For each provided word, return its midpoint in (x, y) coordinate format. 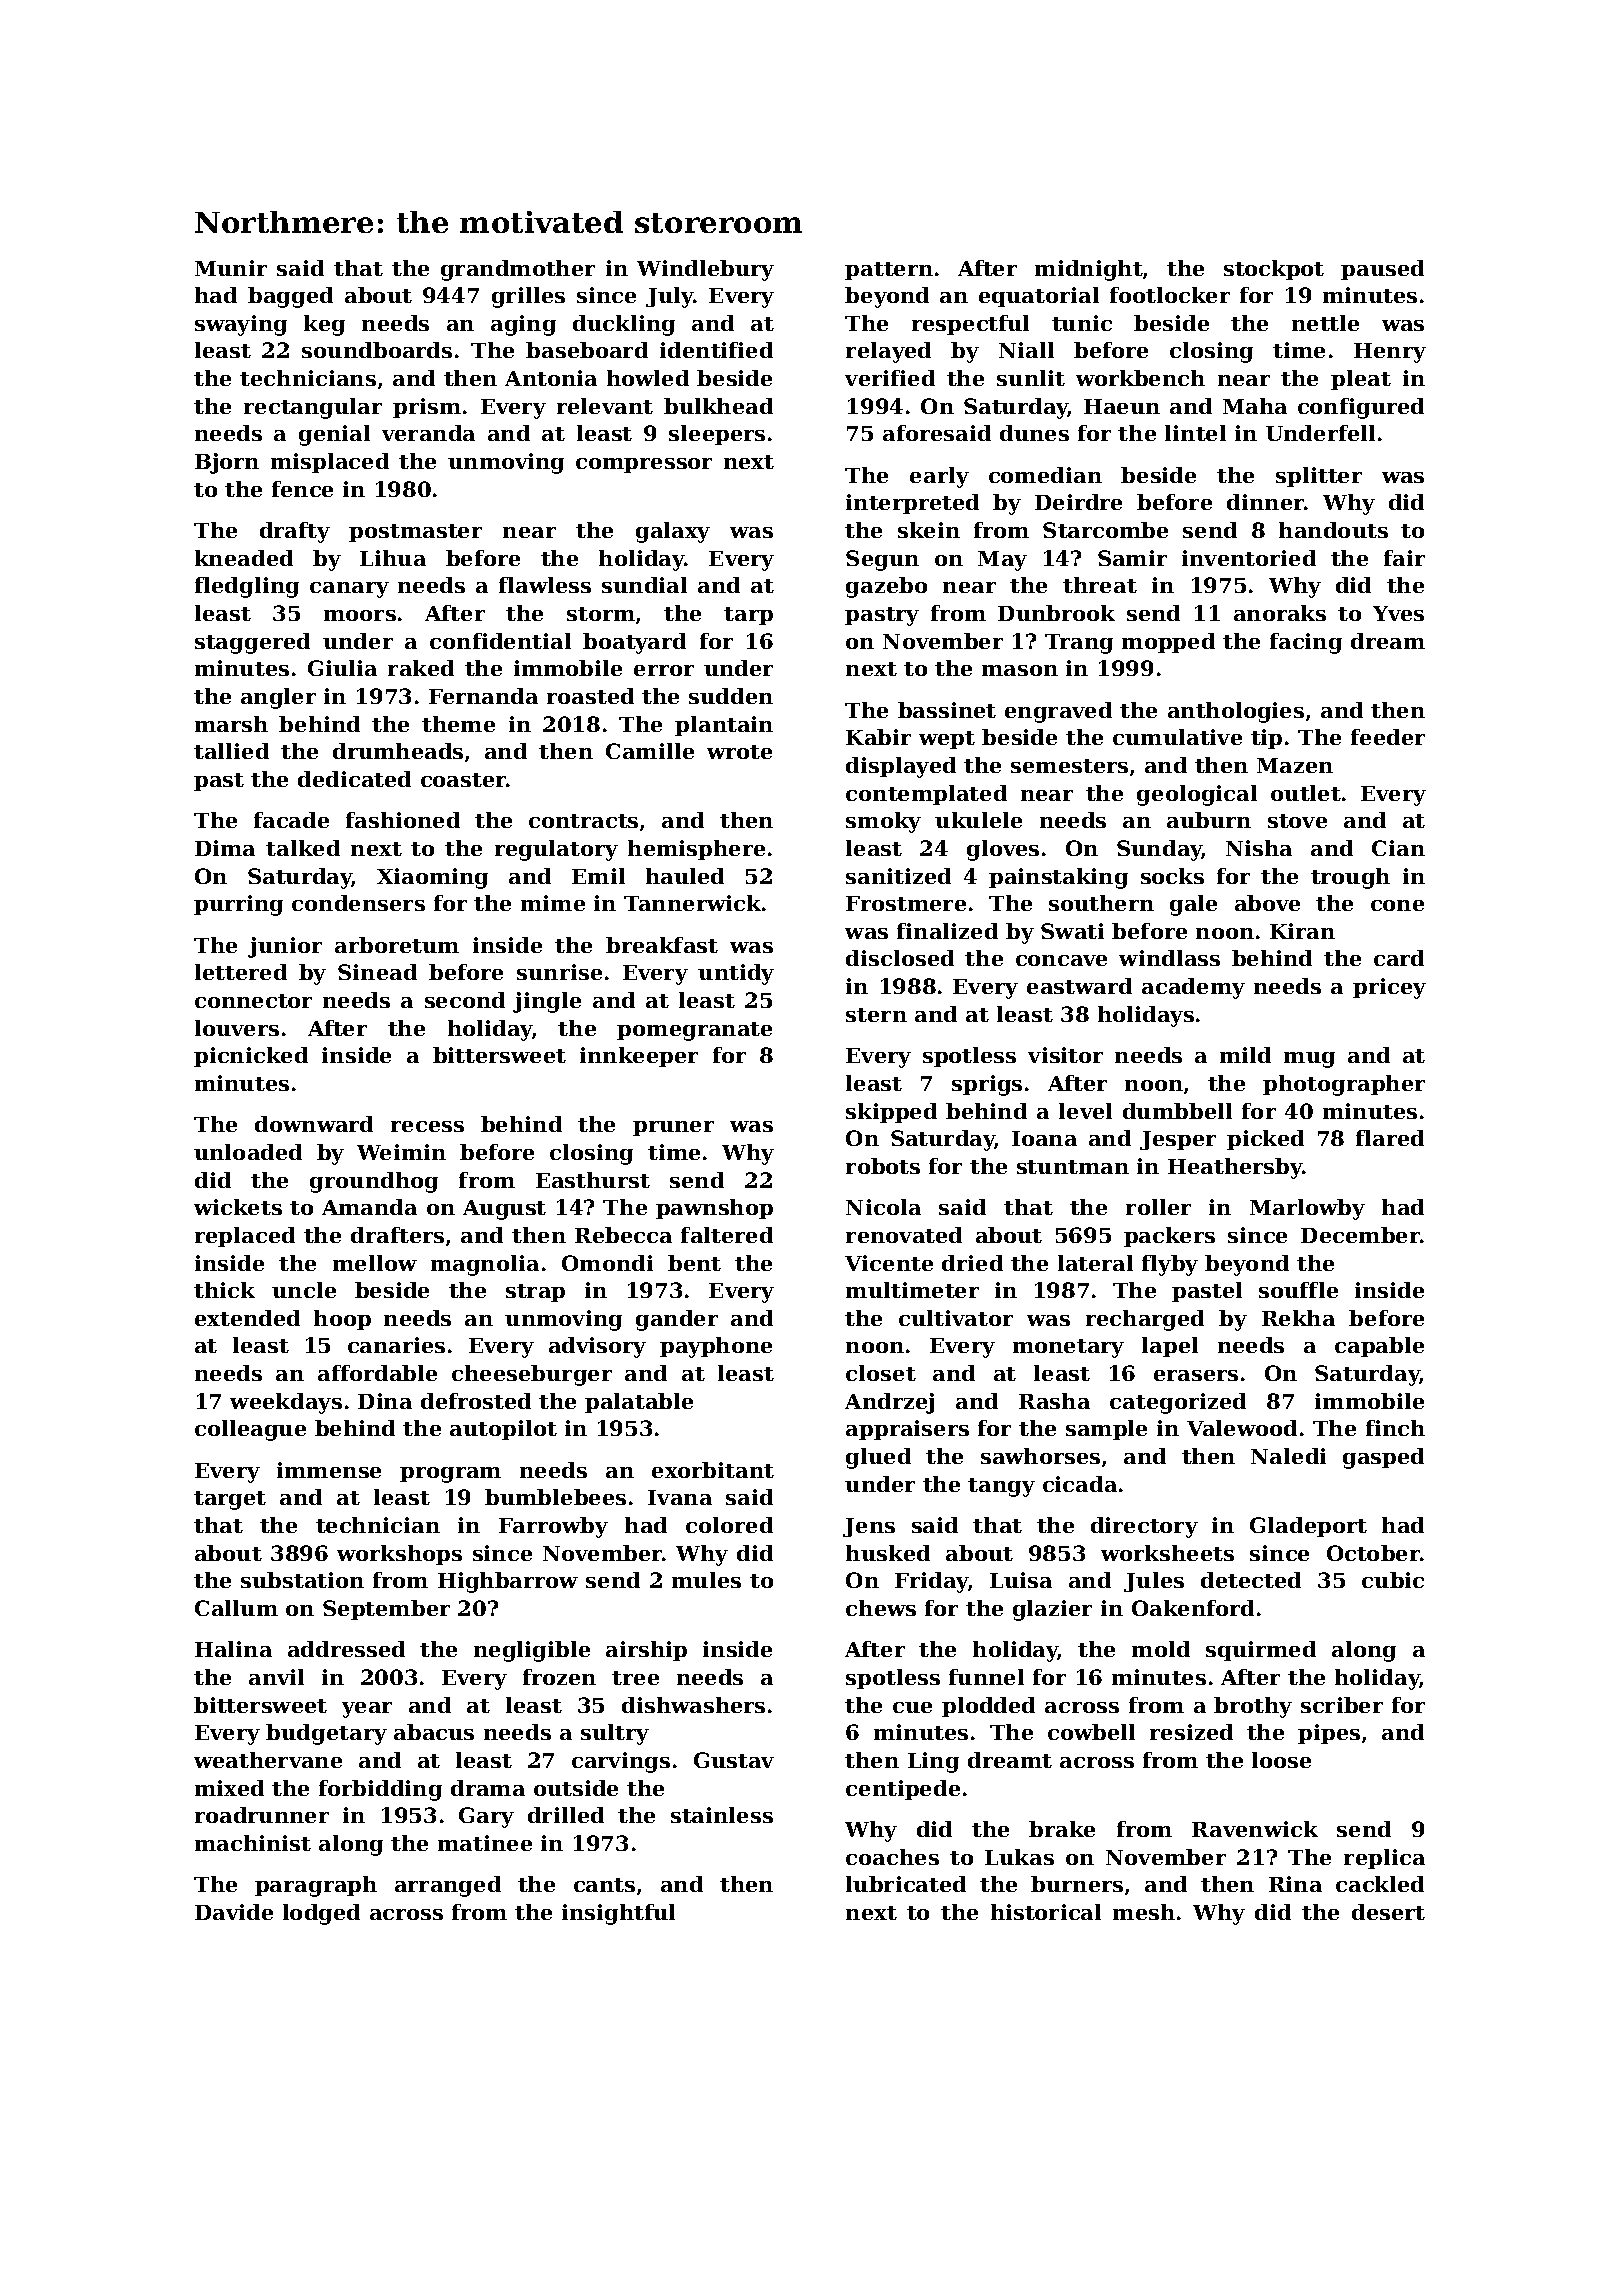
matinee (485, 1843)
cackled (1380, 1884)
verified (890, 378)
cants (604, 1885)
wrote (739, 752)
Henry (1390, 353)
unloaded (248, 1152)
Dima (225, 848)
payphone (716, 1347)
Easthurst (593, 1180)
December (1360, 1235)
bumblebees (555, 1497)
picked (1265, 1140)
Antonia (551, 378)
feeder (1388, 737)
